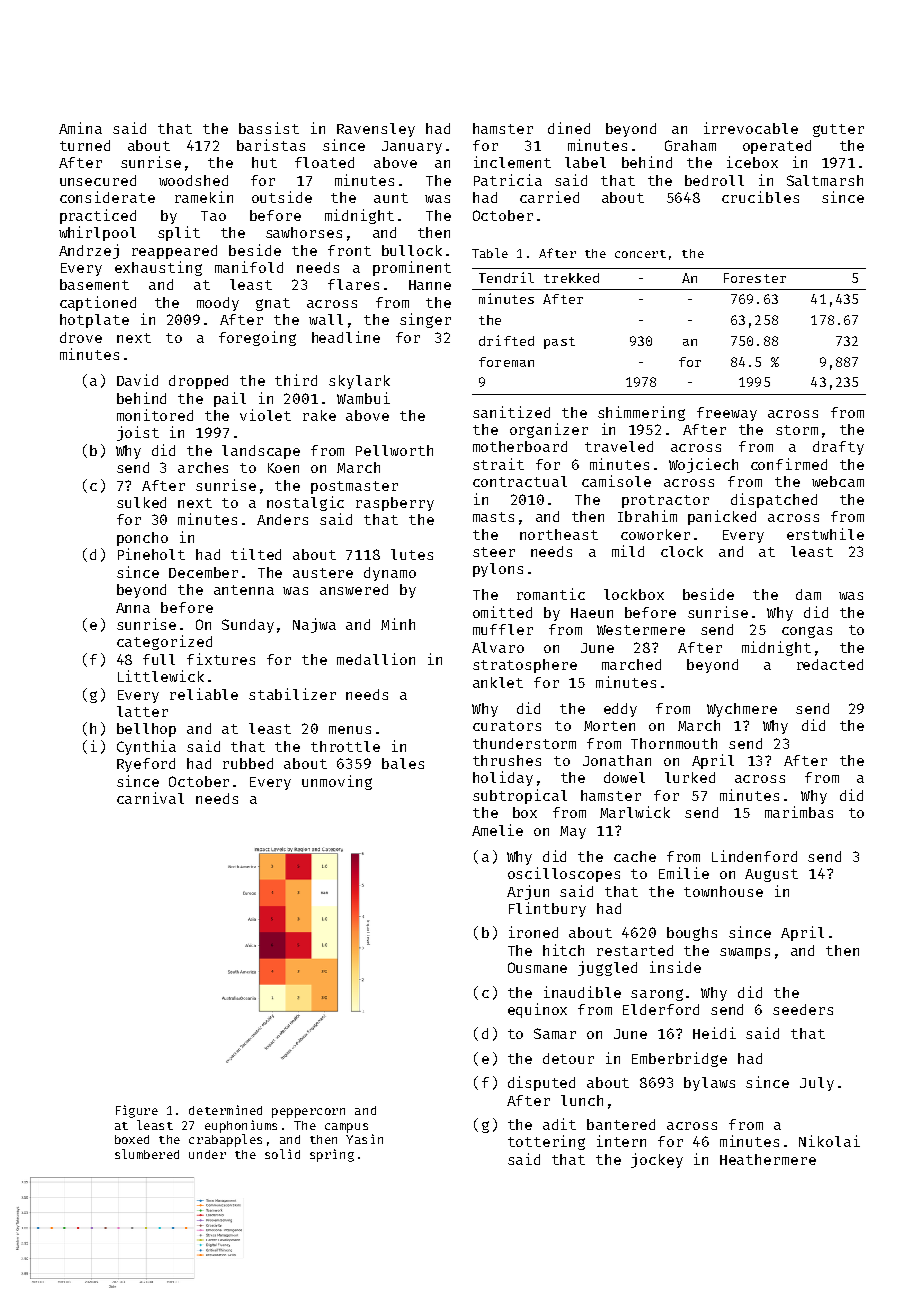 Image resolution: width=924 pixels, height=1308 pixels. What do you see at coordinates (768, 1159) in the screenshot?
I see `Heathermere` at bounding box center [768, 1159].
